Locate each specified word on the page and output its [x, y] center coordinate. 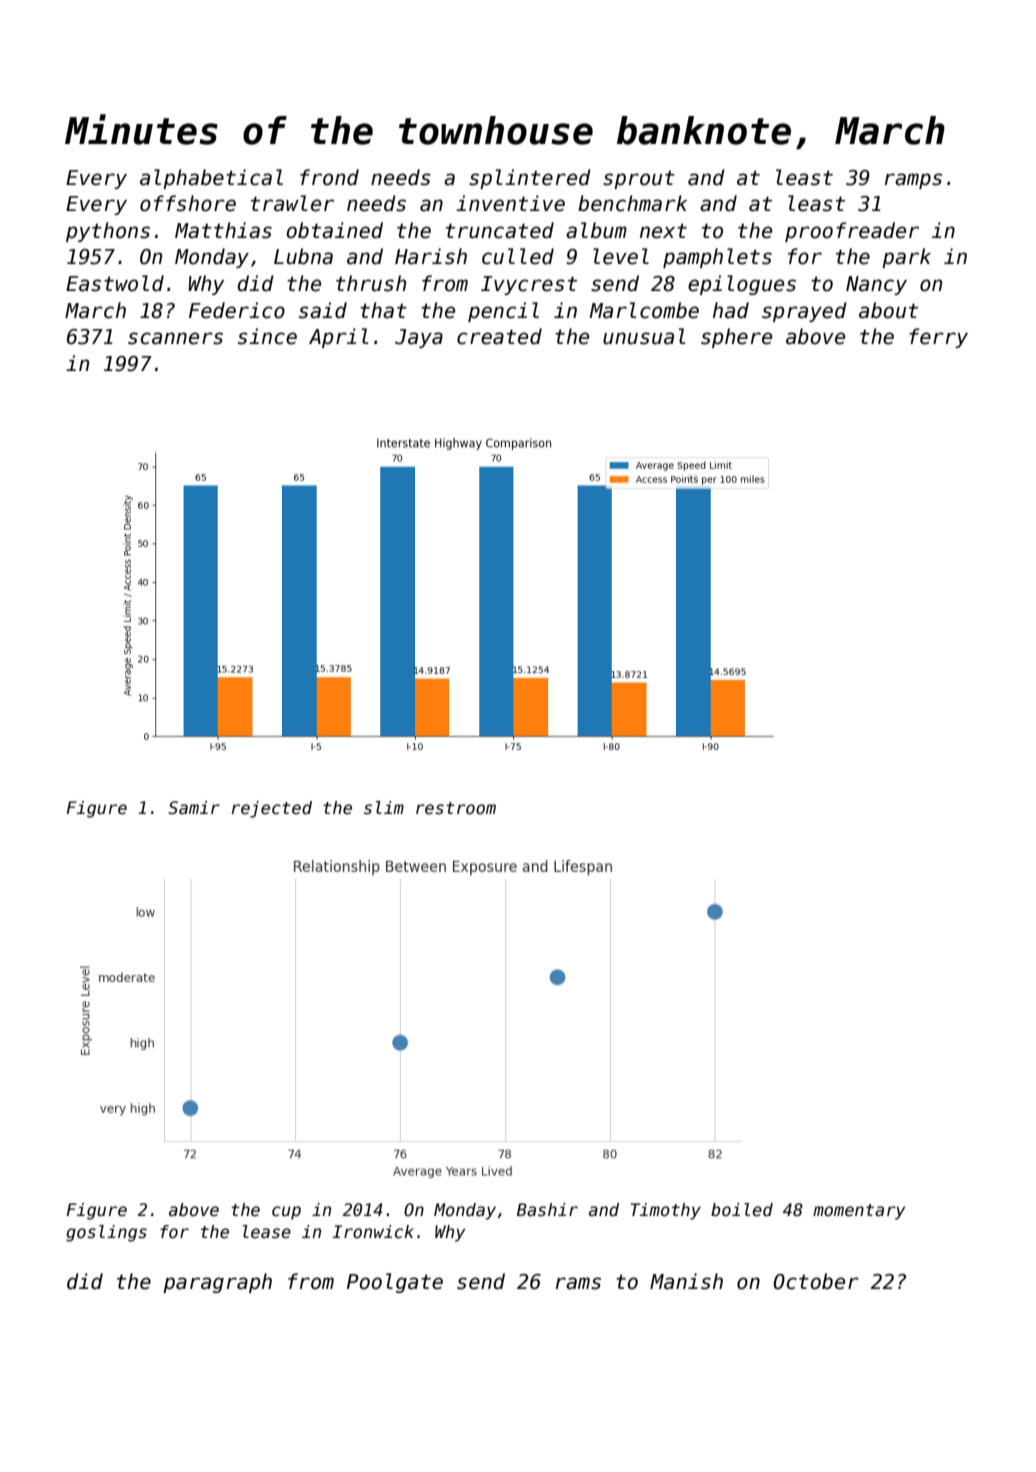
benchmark [632, 203]
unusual [644, 336]
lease [267, 1232]
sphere [736, 338]
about [888, 310]
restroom [456, 808]
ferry [938, 338]
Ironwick [373, 1232]
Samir [194, 808]
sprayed [804, 312]
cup [286, 1213]
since [267, 336]
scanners [175, 338]
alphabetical [211, 179]
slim [384, 808]
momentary [859, 1212]
